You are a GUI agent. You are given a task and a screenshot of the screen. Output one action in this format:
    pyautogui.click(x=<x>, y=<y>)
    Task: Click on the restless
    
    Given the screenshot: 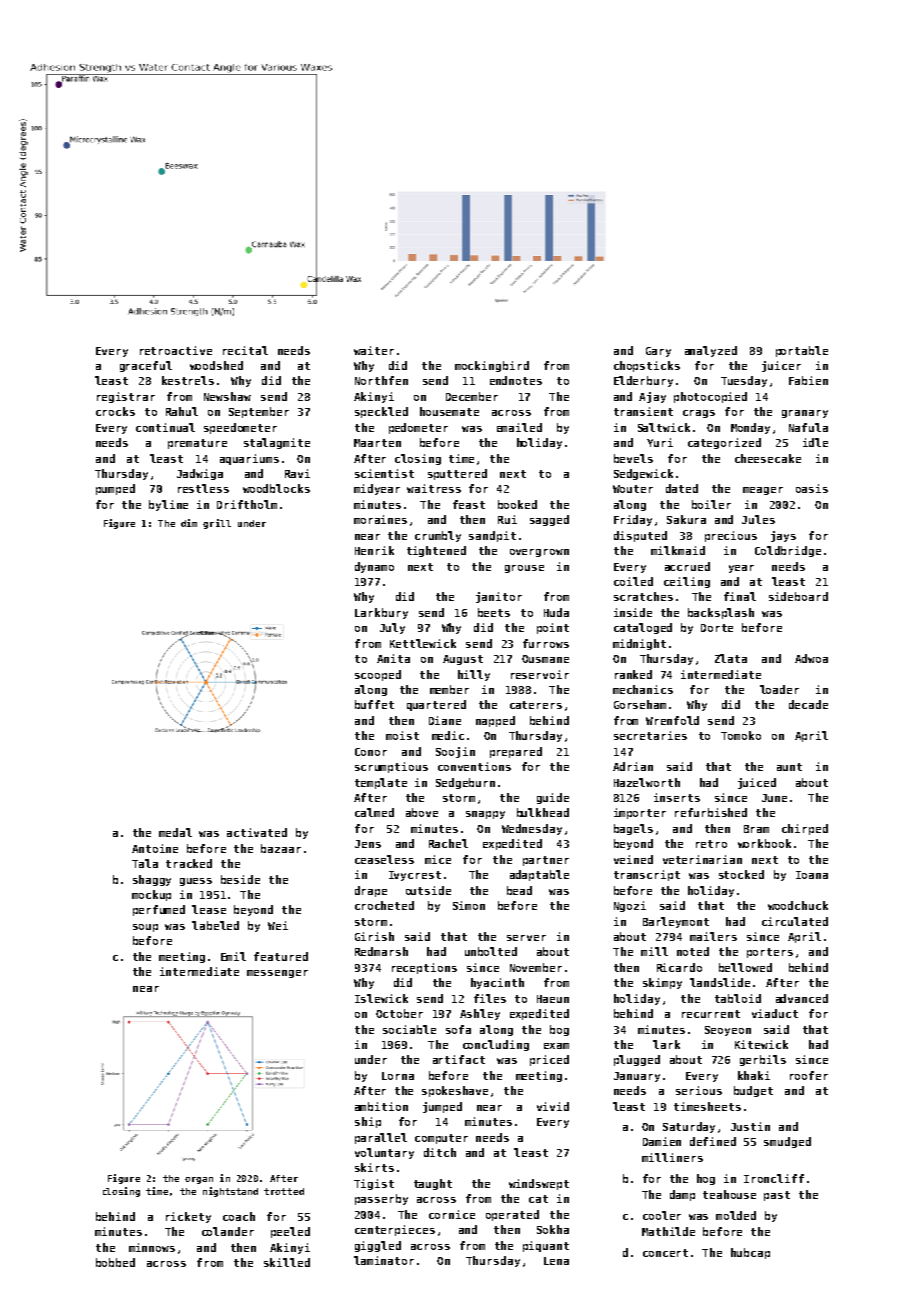 What is the action you would take?
    pyautogui.click(x=203, y=488)
